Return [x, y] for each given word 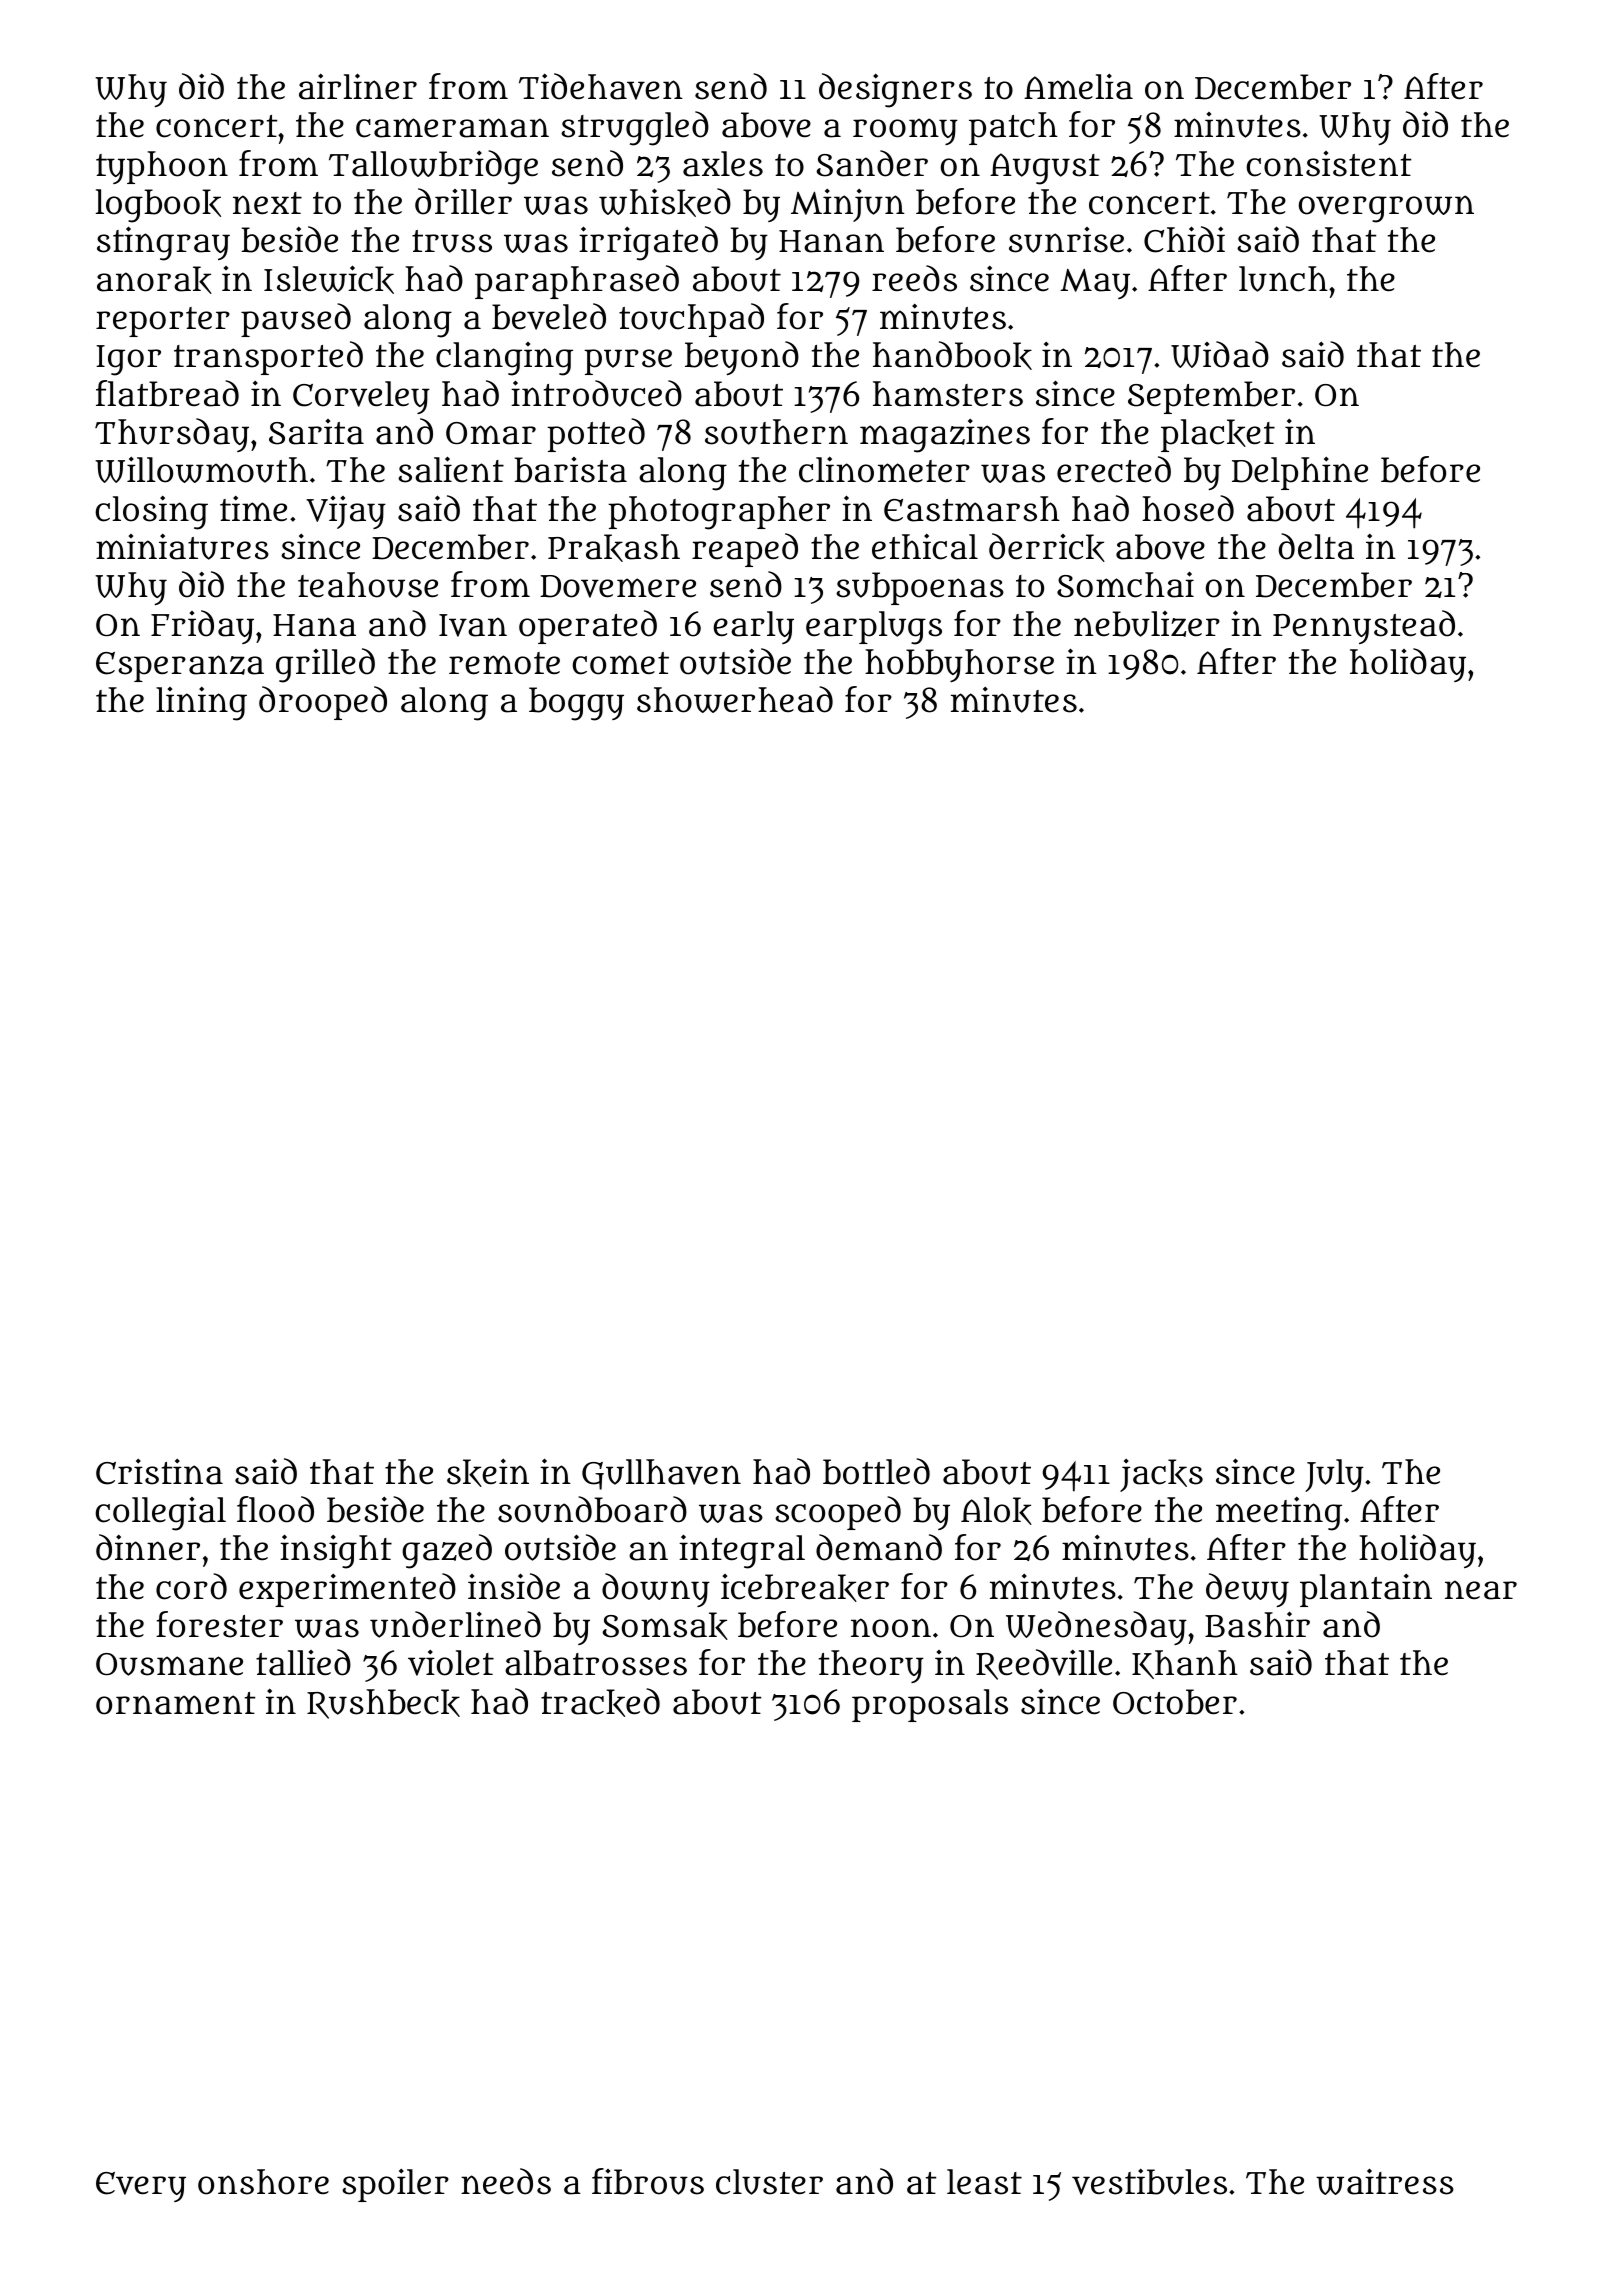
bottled [876, 1471]
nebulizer [1147, 624]
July [1334, 1475]
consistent [1328, 164]
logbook [158, 206]
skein [488, 1473]
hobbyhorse [959, 665]
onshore [263, 2182]
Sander [872, 163]
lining [201, 704]
